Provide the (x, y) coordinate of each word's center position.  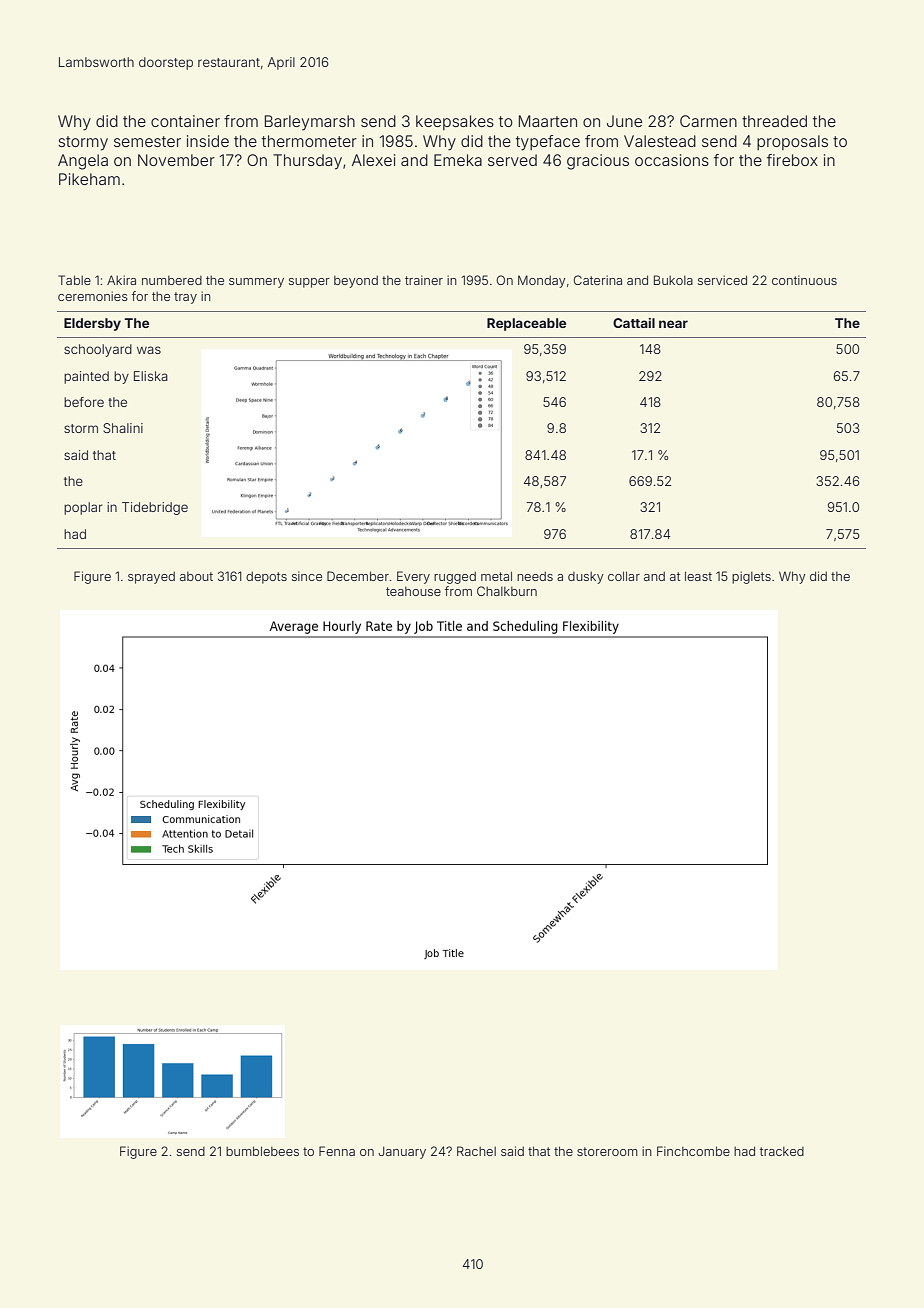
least (698, 576)
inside (208, 141)
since (307, 576)
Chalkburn (507, 591)
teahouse (413, 591)
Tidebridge (155, 508)
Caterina (597, 280)
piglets (751, 577)
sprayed (151, 577)
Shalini (123, 428)
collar (624, 576)
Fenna (337, 1151)
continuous (804, 280)
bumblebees (262, 1151)
